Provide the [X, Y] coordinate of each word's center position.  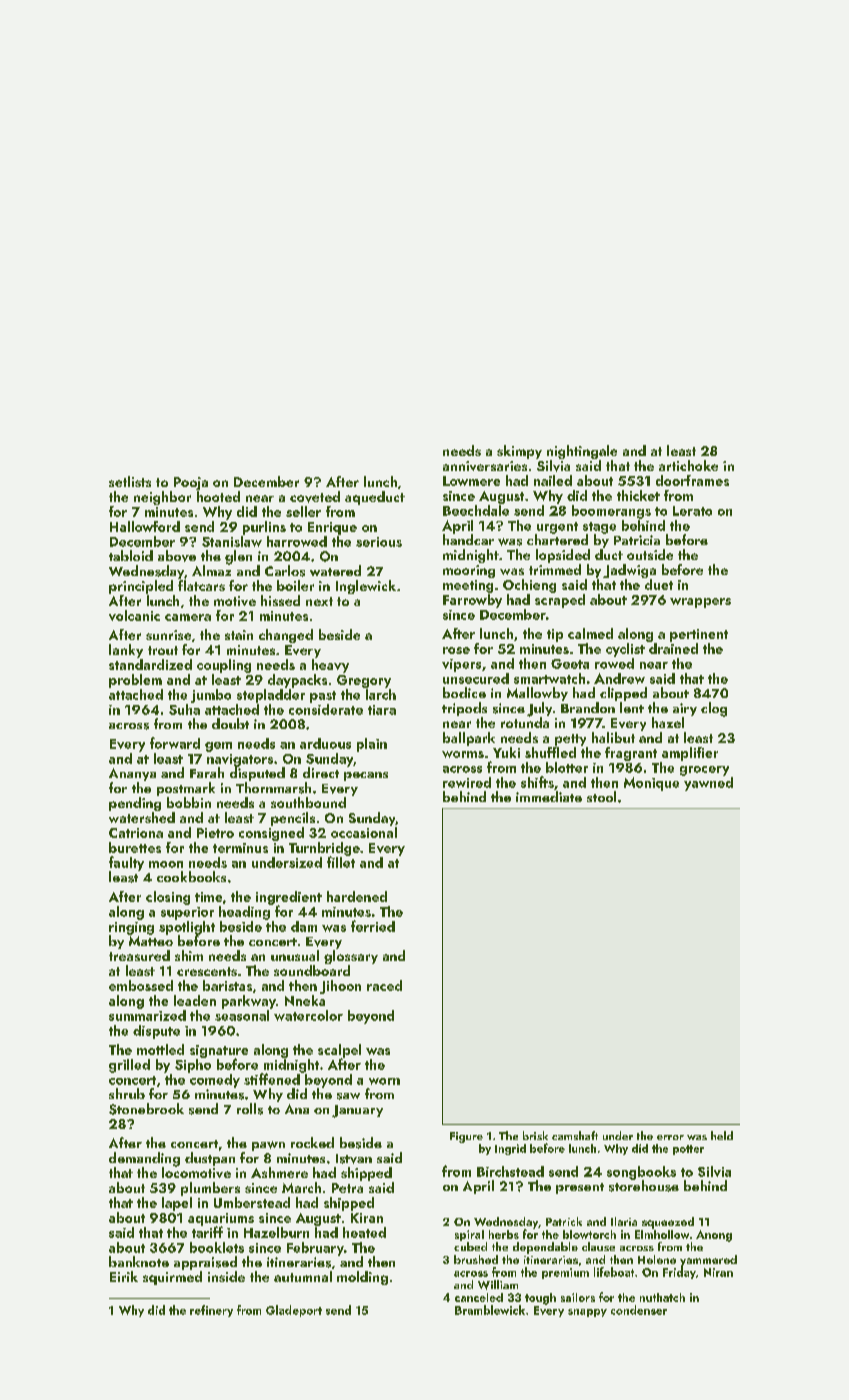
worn [384, 1081]
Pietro [215, 833]
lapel [177, 1204]
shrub [127, 1093]
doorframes [692, 480]
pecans [366, 776]
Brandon [588, 707]
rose [456, 650]
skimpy [519, 452]
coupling [224, 666]
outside [650, 554]
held [722, 1135]
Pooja [191, 483]
